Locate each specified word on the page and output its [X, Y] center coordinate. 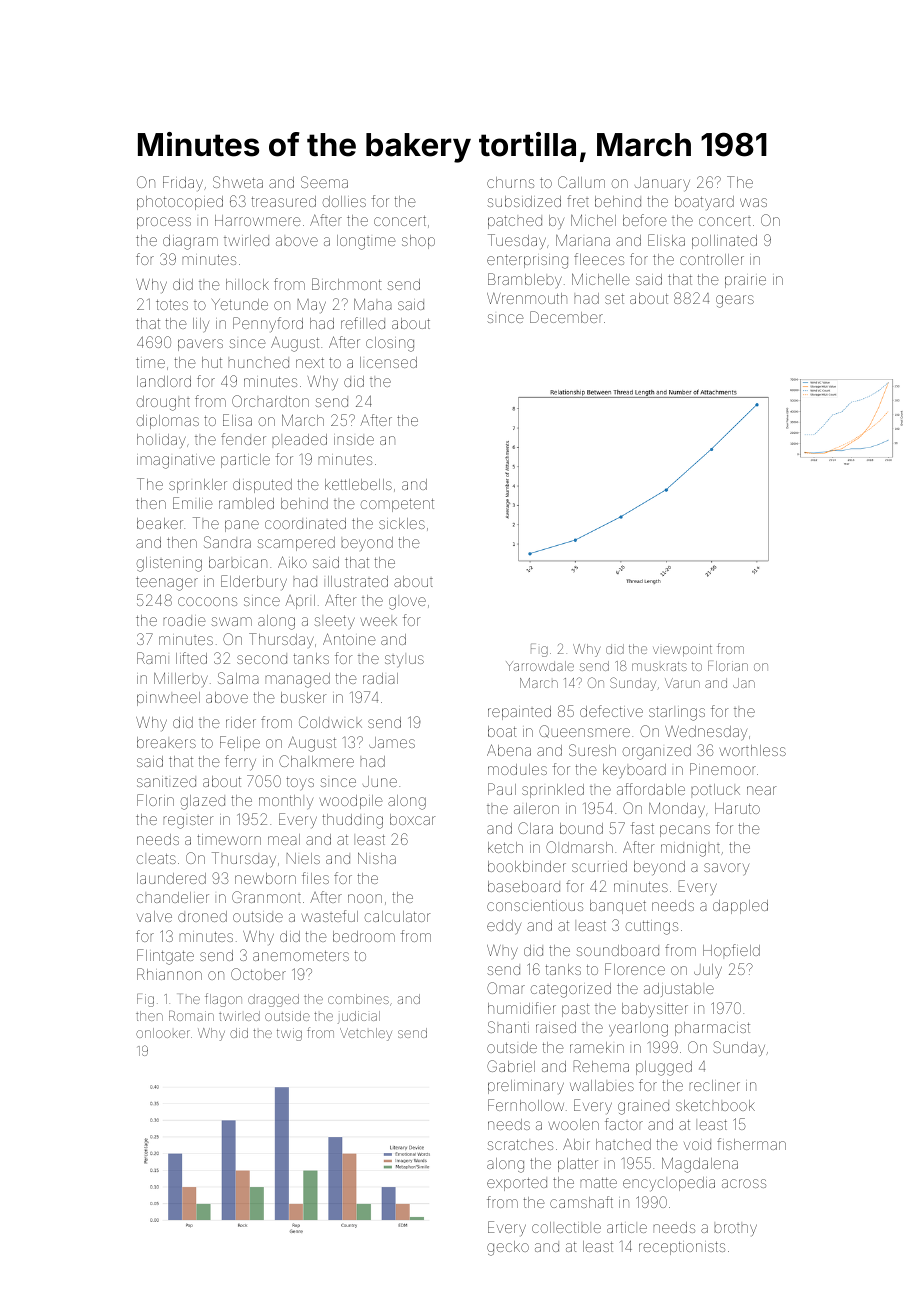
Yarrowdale [540, 666]
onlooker [163, 1033]
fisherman [751, 1144]
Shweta [238, 182]
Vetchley [366, 1034]
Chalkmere [316, 761]
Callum [581, 182]
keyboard [634, 771]
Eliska [666, 240]
